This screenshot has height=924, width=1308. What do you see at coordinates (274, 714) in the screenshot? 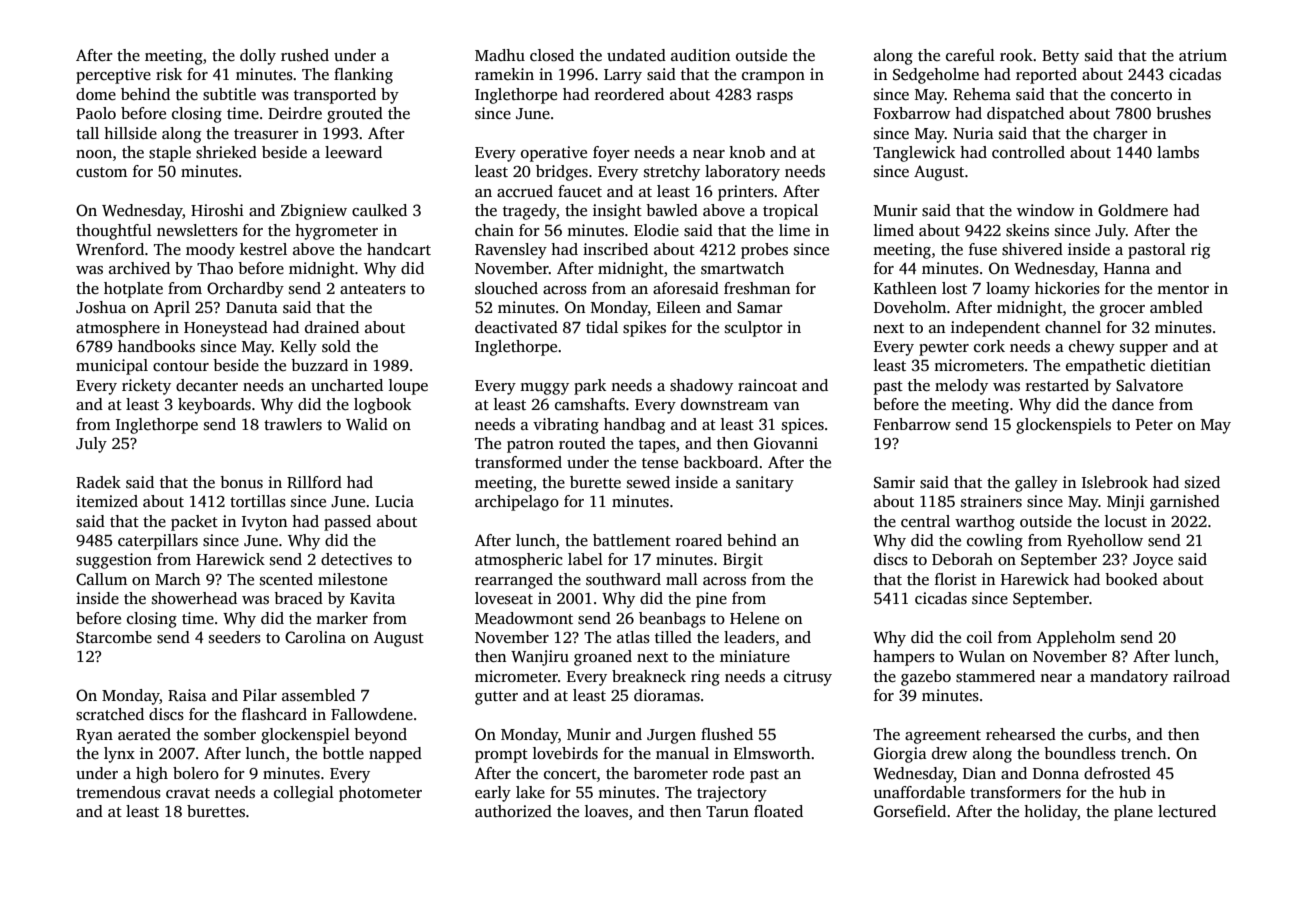
I see `flashcard` at bounding box center [274, 714].
